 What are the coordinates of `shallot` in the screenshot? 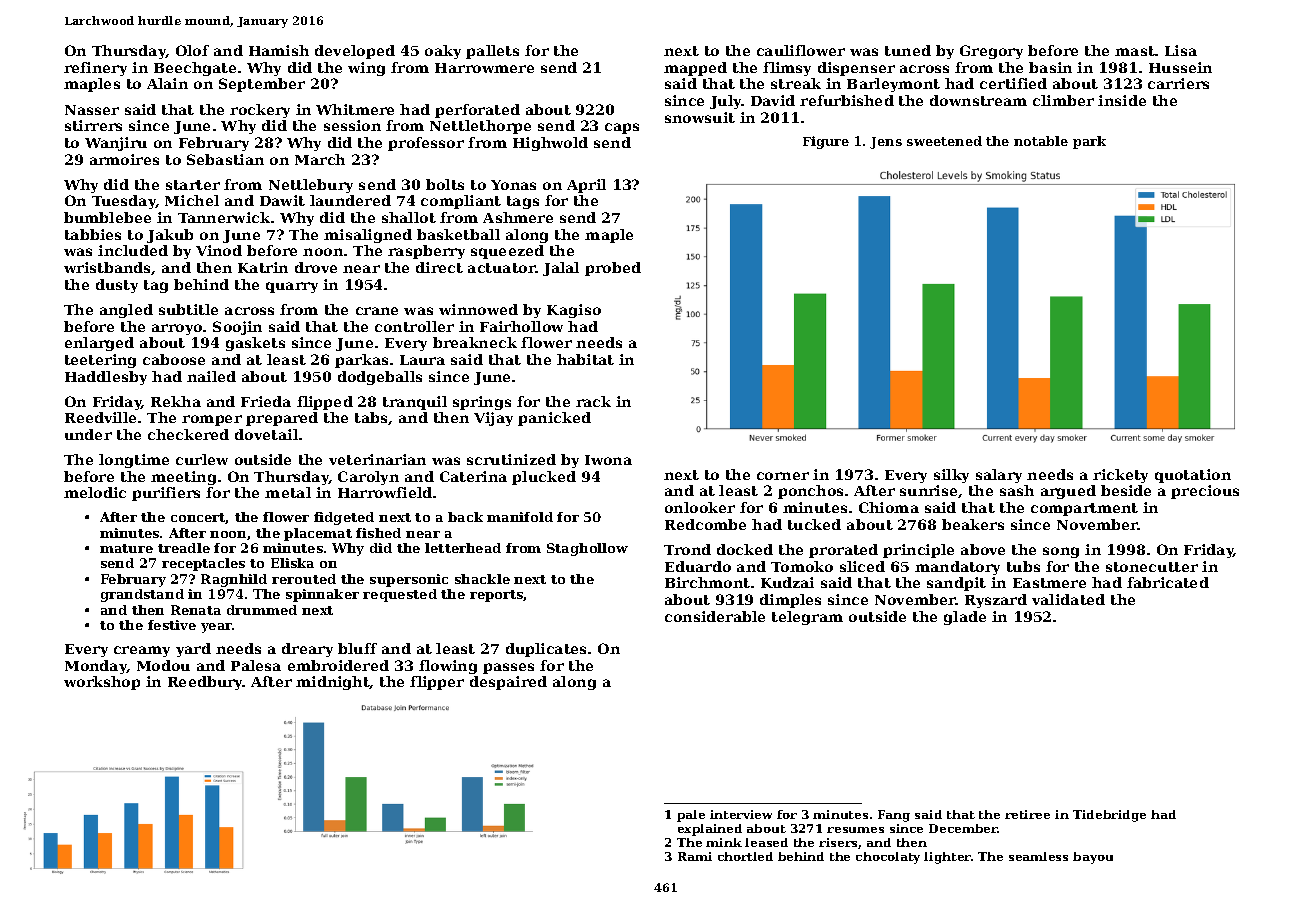 It's located at (409, 217).
